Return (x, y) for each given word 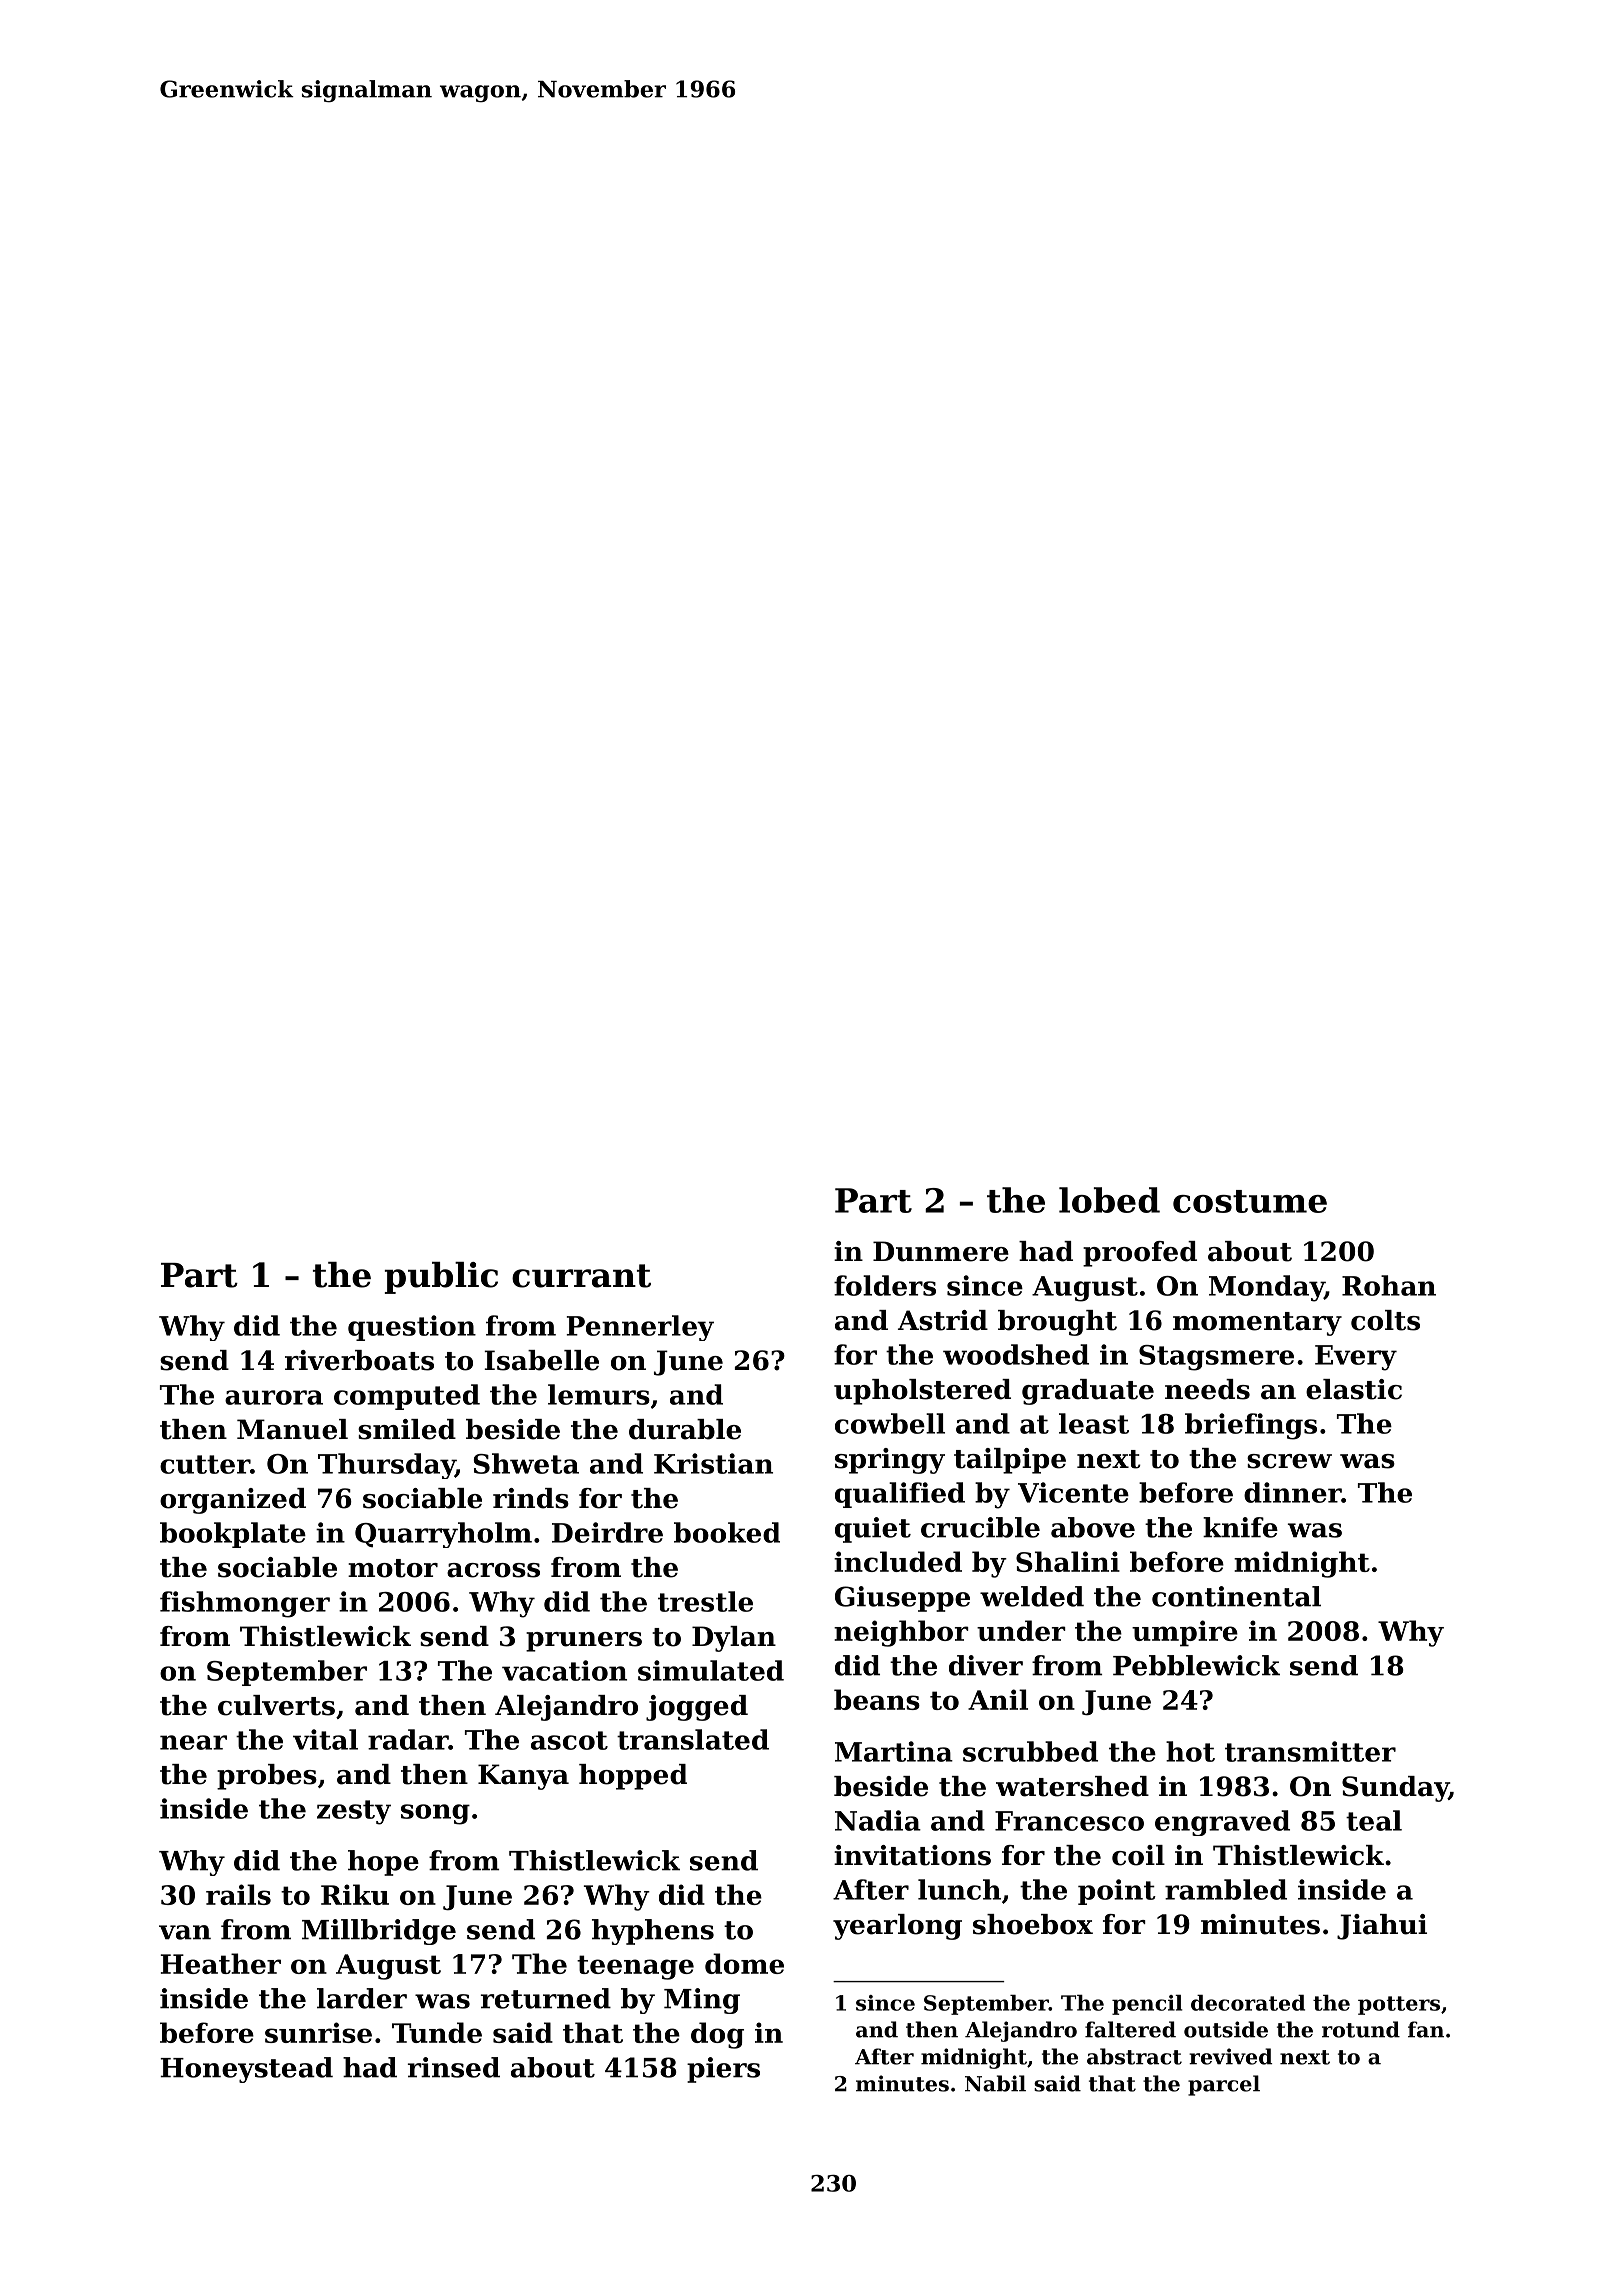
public (441, 1278)
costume (1250, 1201)
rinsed (454, 2067)
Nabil (995, 2083)
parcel (1224, 2085)
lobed (1109, 1200)
